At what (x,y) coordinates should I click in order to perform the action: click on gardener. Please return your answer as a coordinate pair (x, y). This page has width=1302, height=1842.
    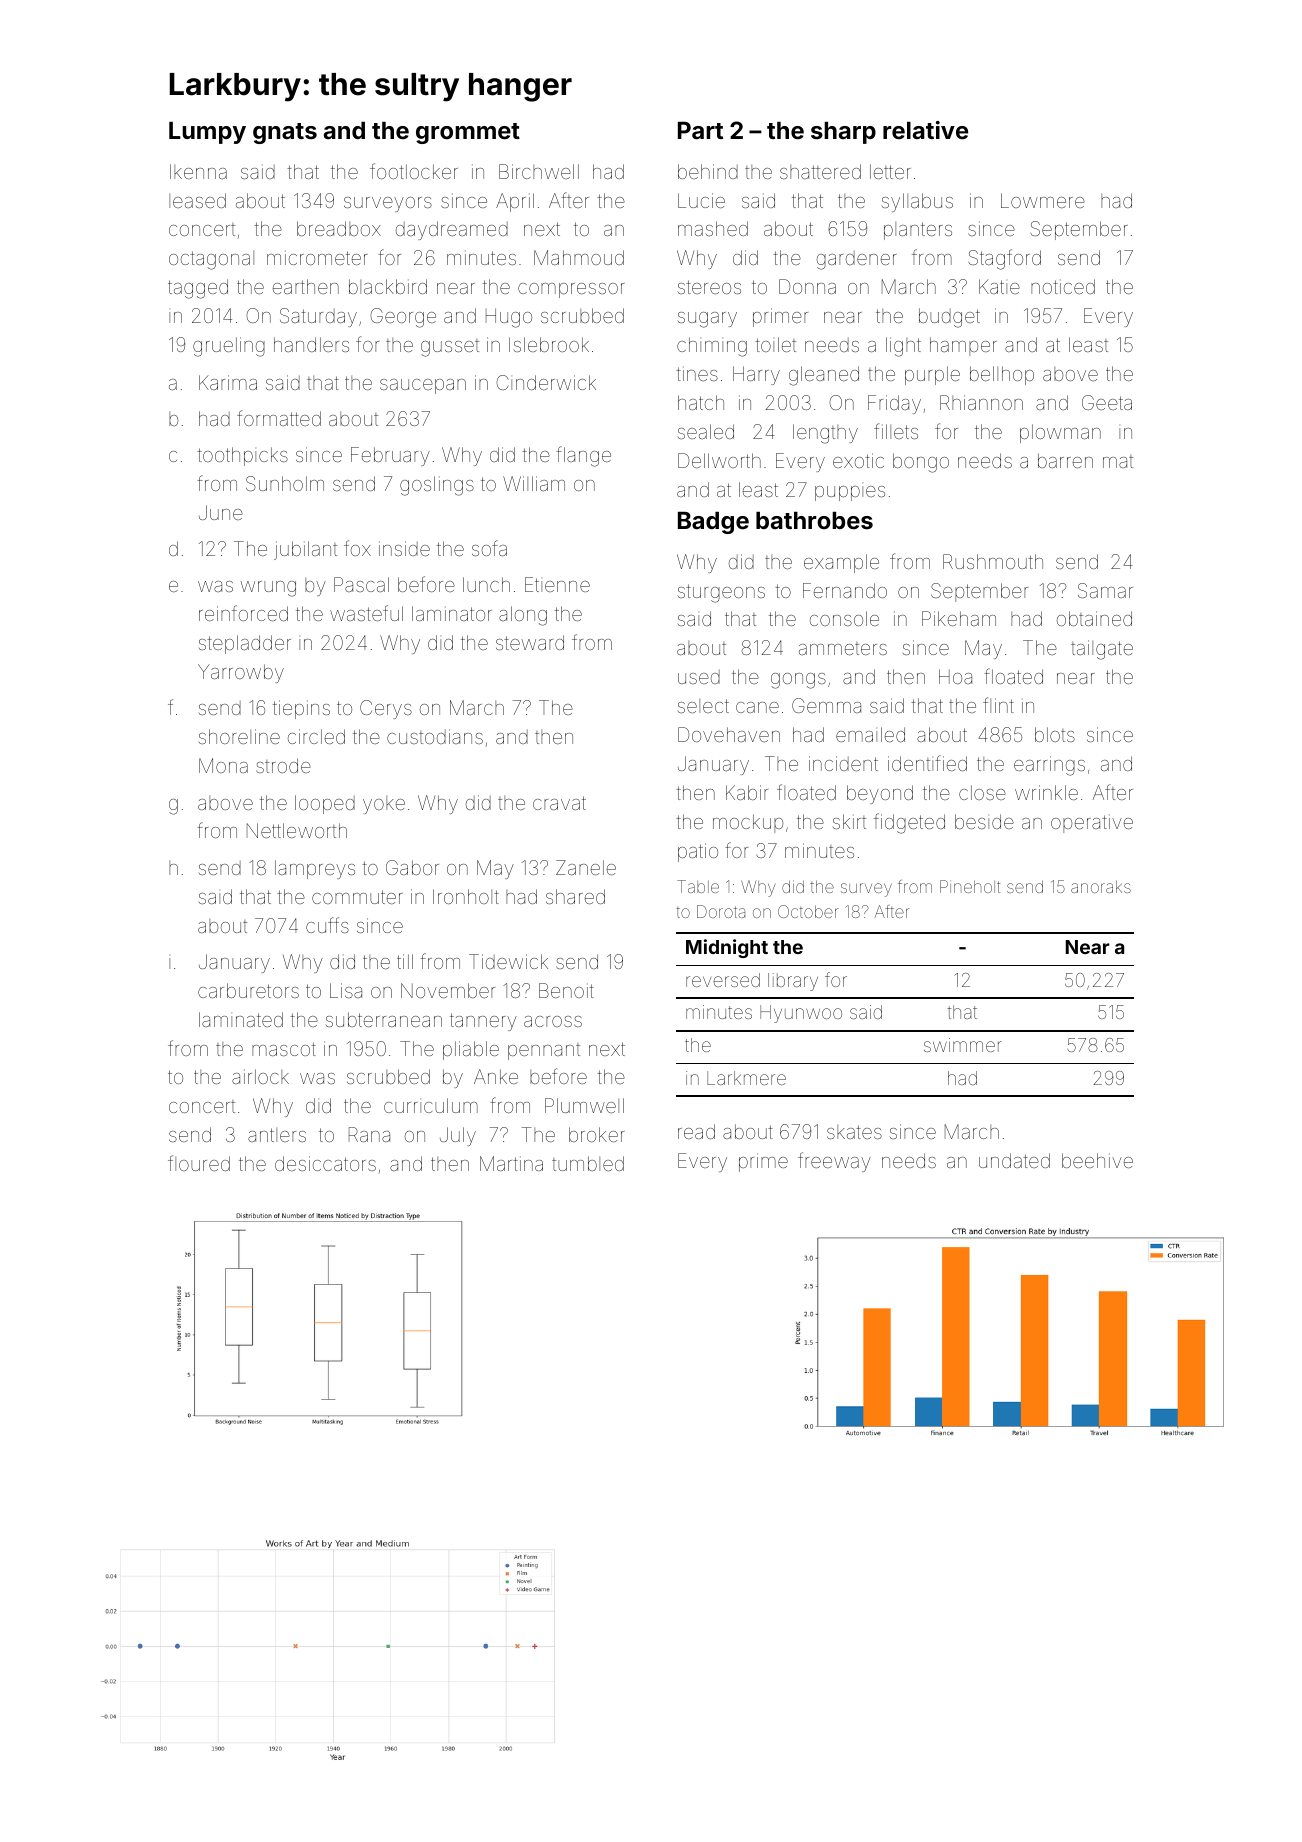
    Looking at the image, I should click on (857, 260).
